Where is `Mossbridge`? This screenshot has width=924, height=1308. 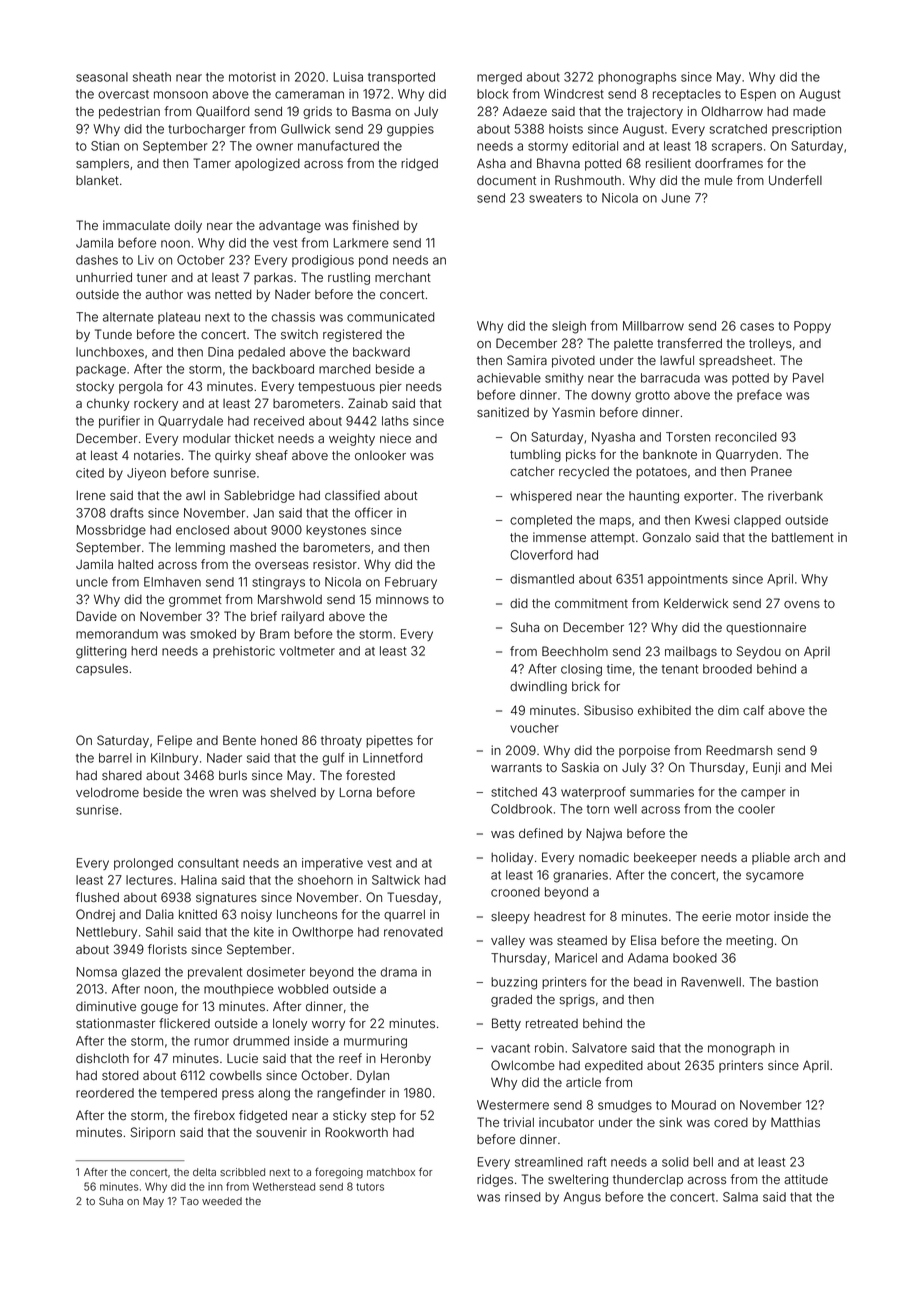
Mossbridge is located at coordinates (111, 531).
